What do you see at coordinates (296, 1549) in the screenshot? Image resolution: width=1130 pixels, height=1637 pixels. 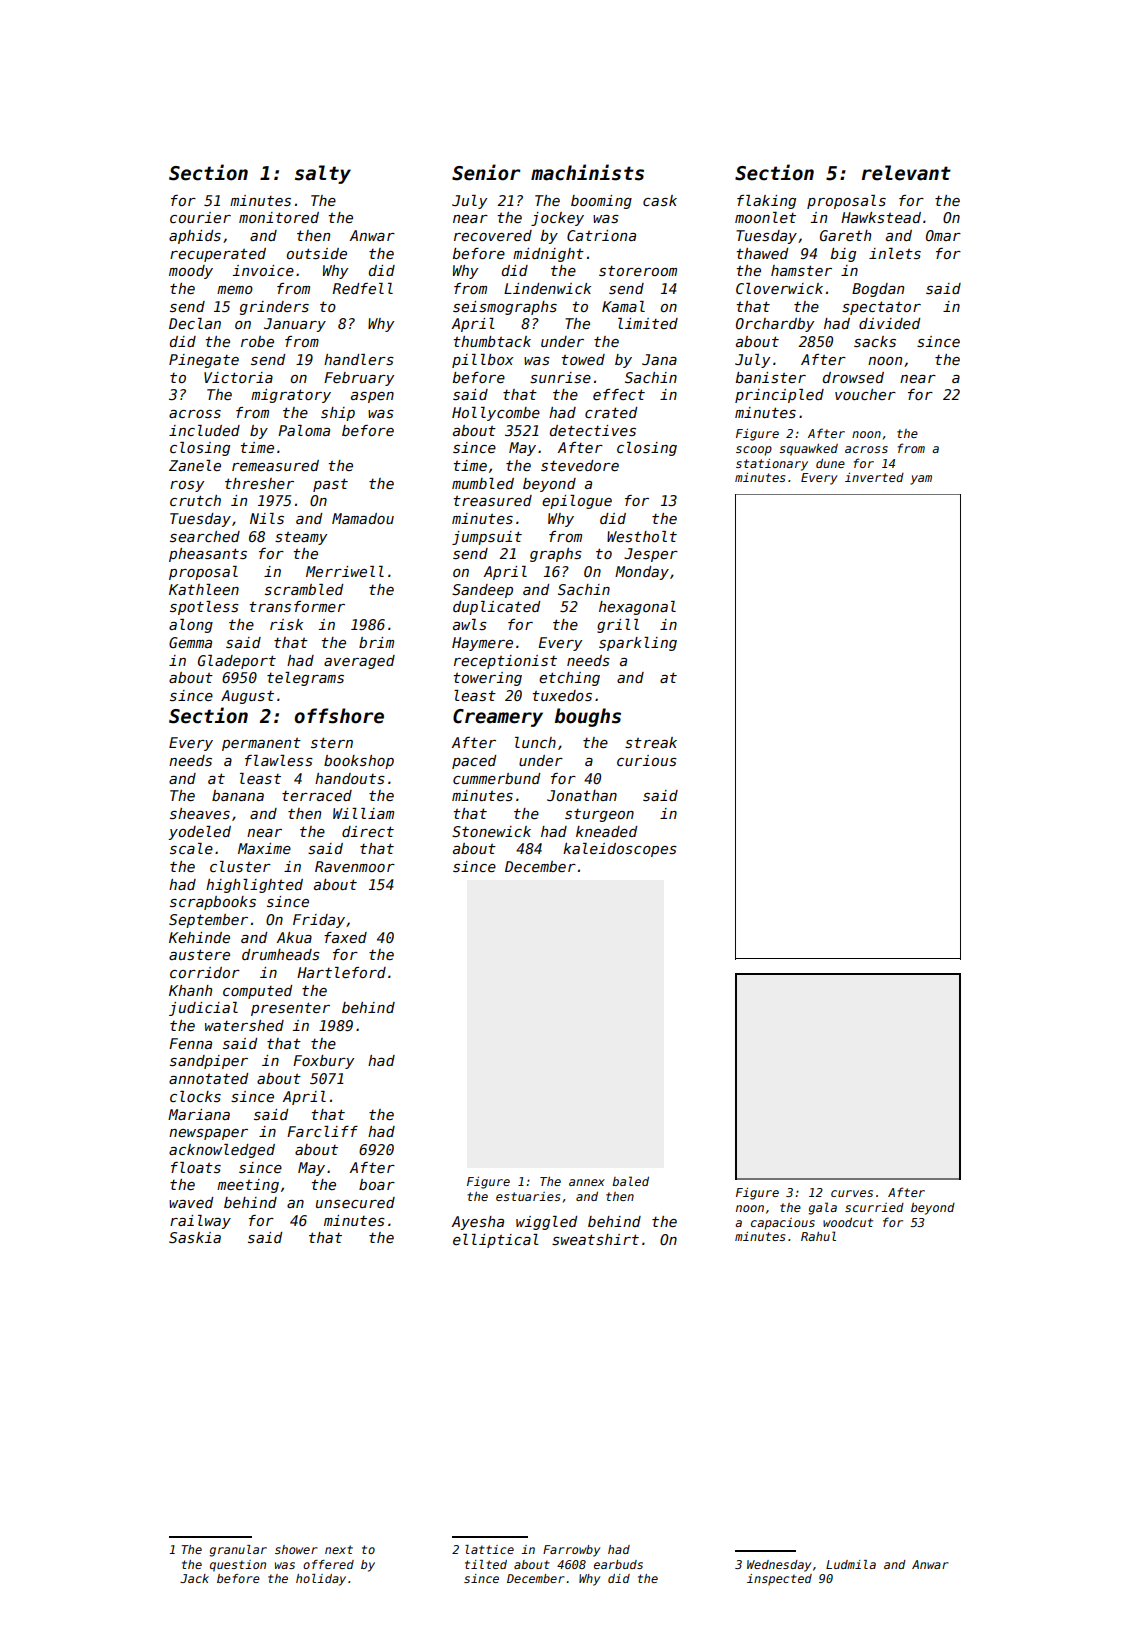 I see `shower` at bounding box center [296, 1549].
